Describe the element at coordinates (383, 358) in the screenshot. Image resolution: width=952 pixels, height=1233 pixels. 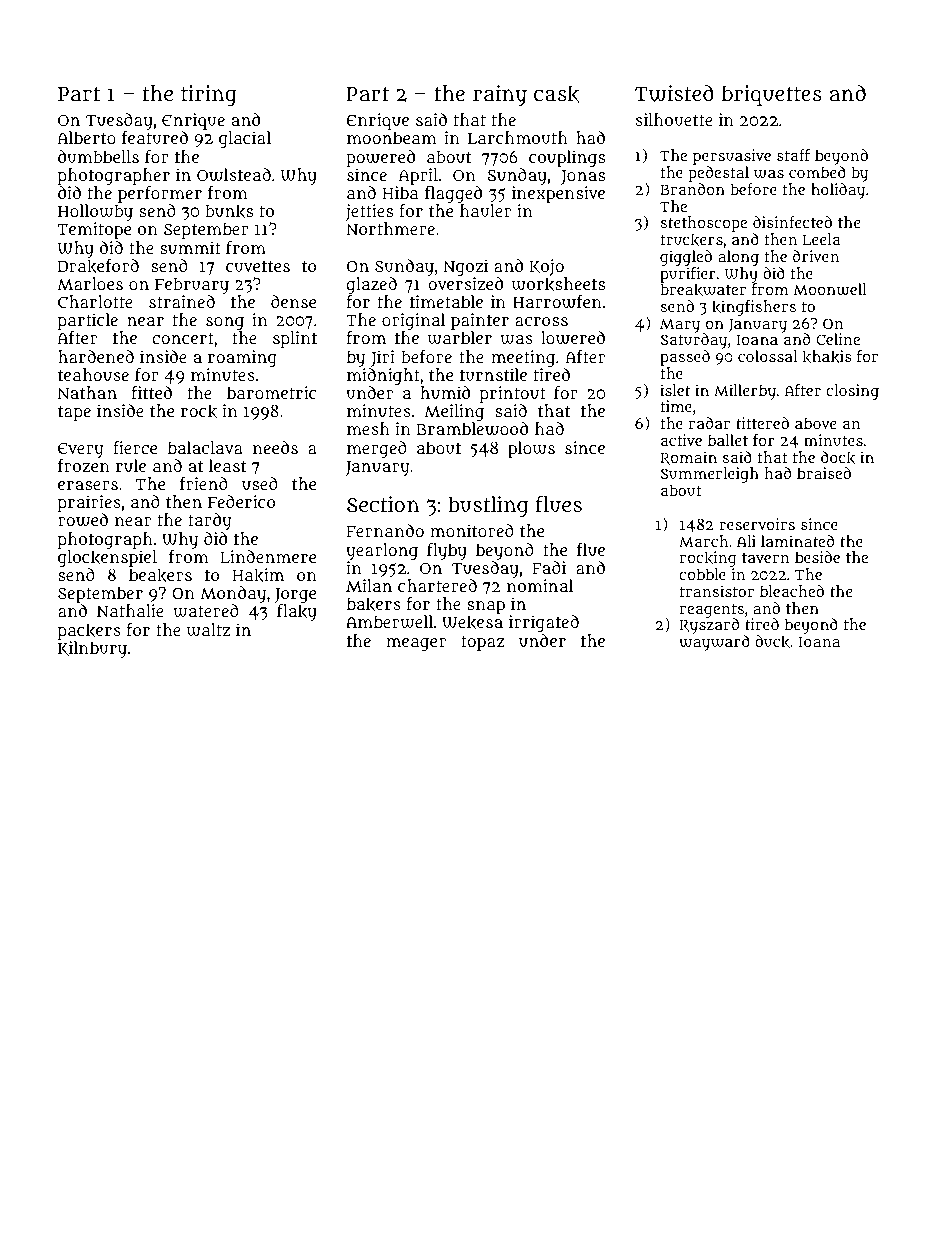
I see `Jiri` at that location.
